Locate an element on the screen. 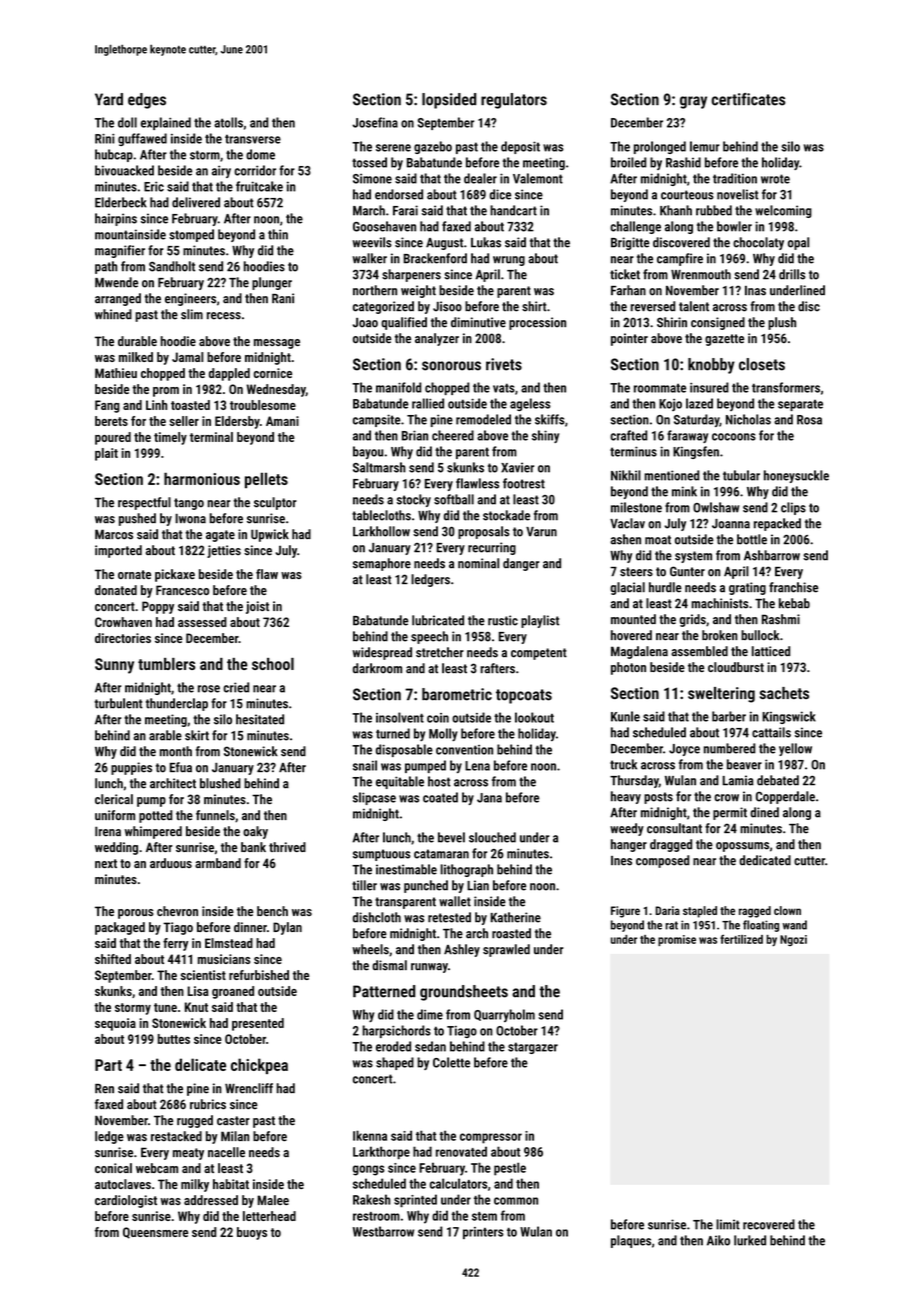  thrived is located at coordinates (287, 847).
